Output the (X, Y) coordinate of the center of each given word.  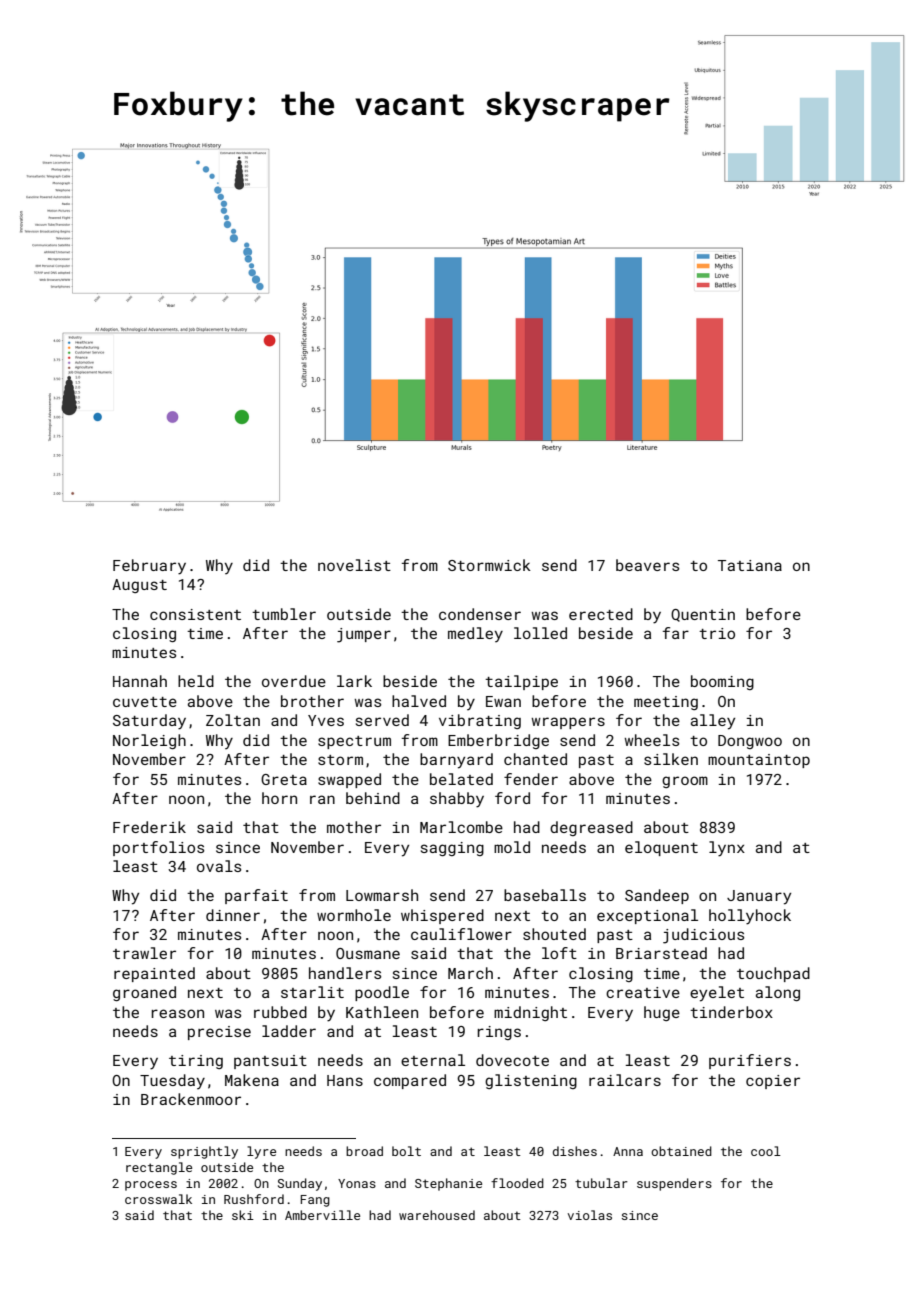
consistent (195, 614)
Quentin (703, 615)
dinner (233, 915)
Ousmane (368, 953)
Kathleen (382, 1012)
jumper (364, 635)
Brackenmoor (191, 1099)
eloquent (661, 848)
